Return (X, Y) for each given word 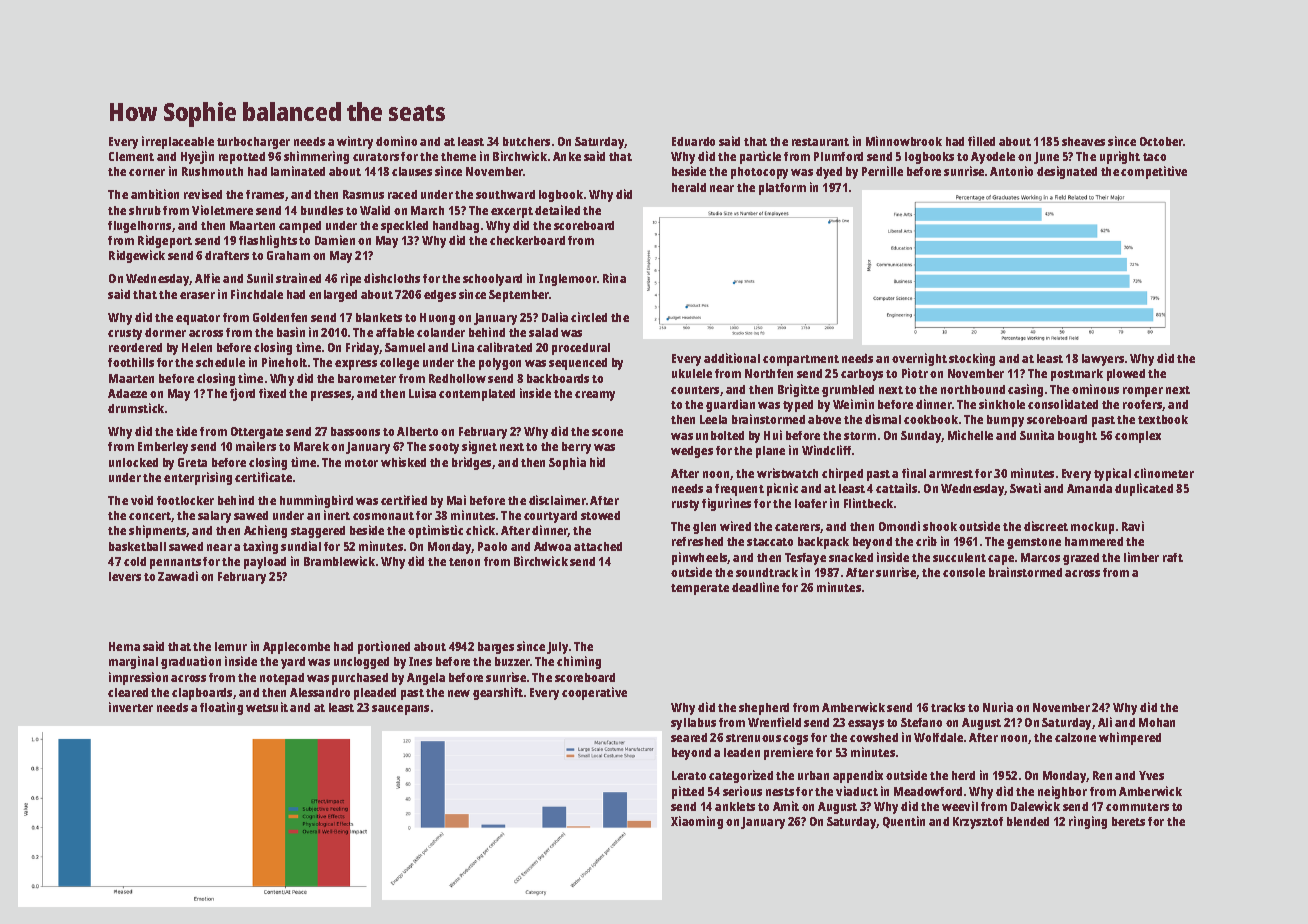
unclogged (361, 663)
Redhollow (457, 378)
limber (1141, 557)
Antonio (1011, 171)
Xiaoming (697, 822)
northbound (973, 389)
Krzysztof (978, 823)
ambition (155, 194)
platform (782, 189)
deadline (755, 587)
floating (221, 708)
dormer (165, 332)
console (964, 572)
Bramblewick (339, 561)
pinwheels (700, 558)
